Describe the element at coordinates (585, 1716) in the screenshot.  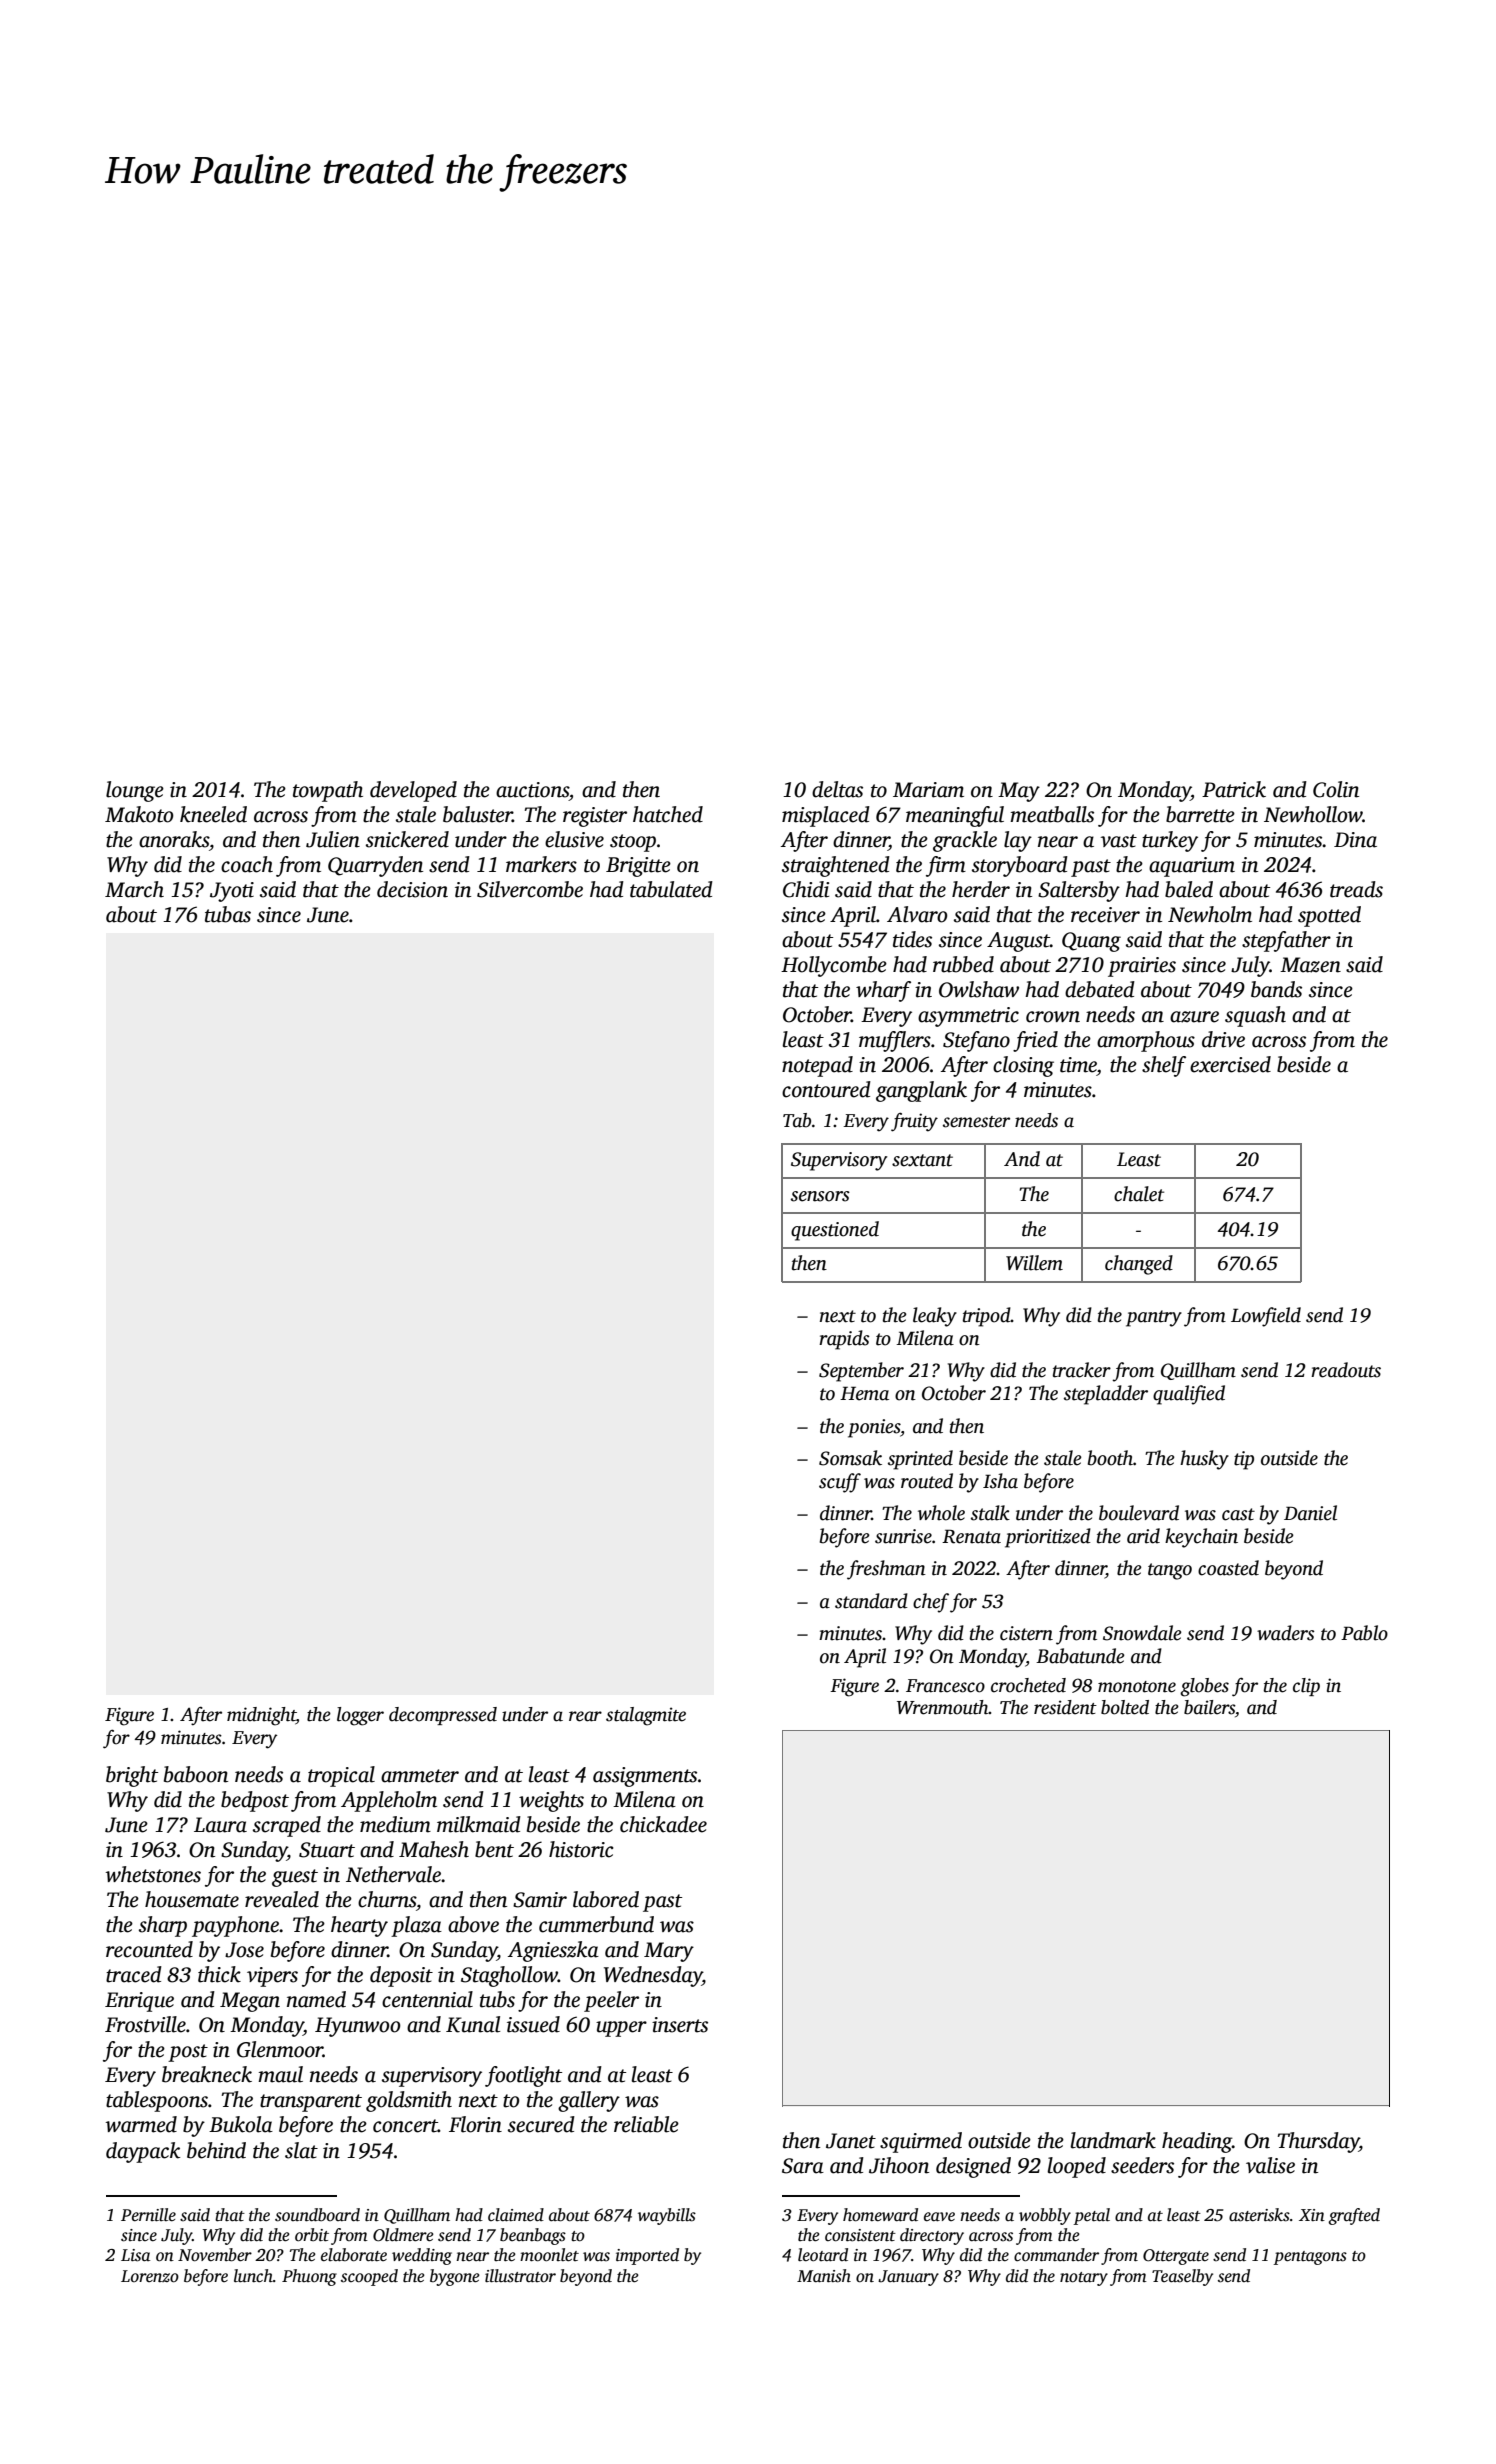
I see `rear` at that location.
